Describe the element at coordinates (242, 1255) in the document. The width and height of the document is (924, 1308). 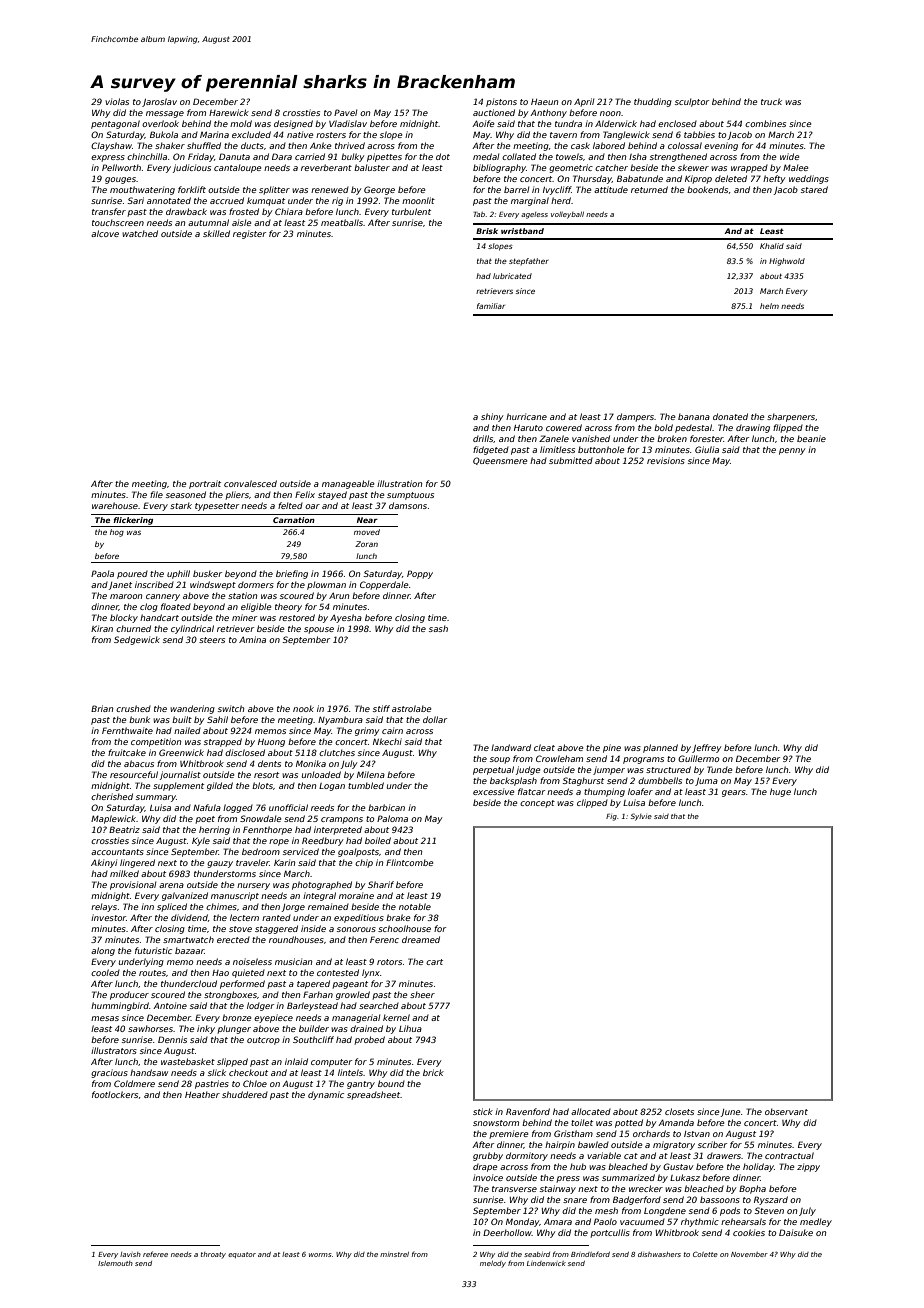
I see `equator` at that location.
